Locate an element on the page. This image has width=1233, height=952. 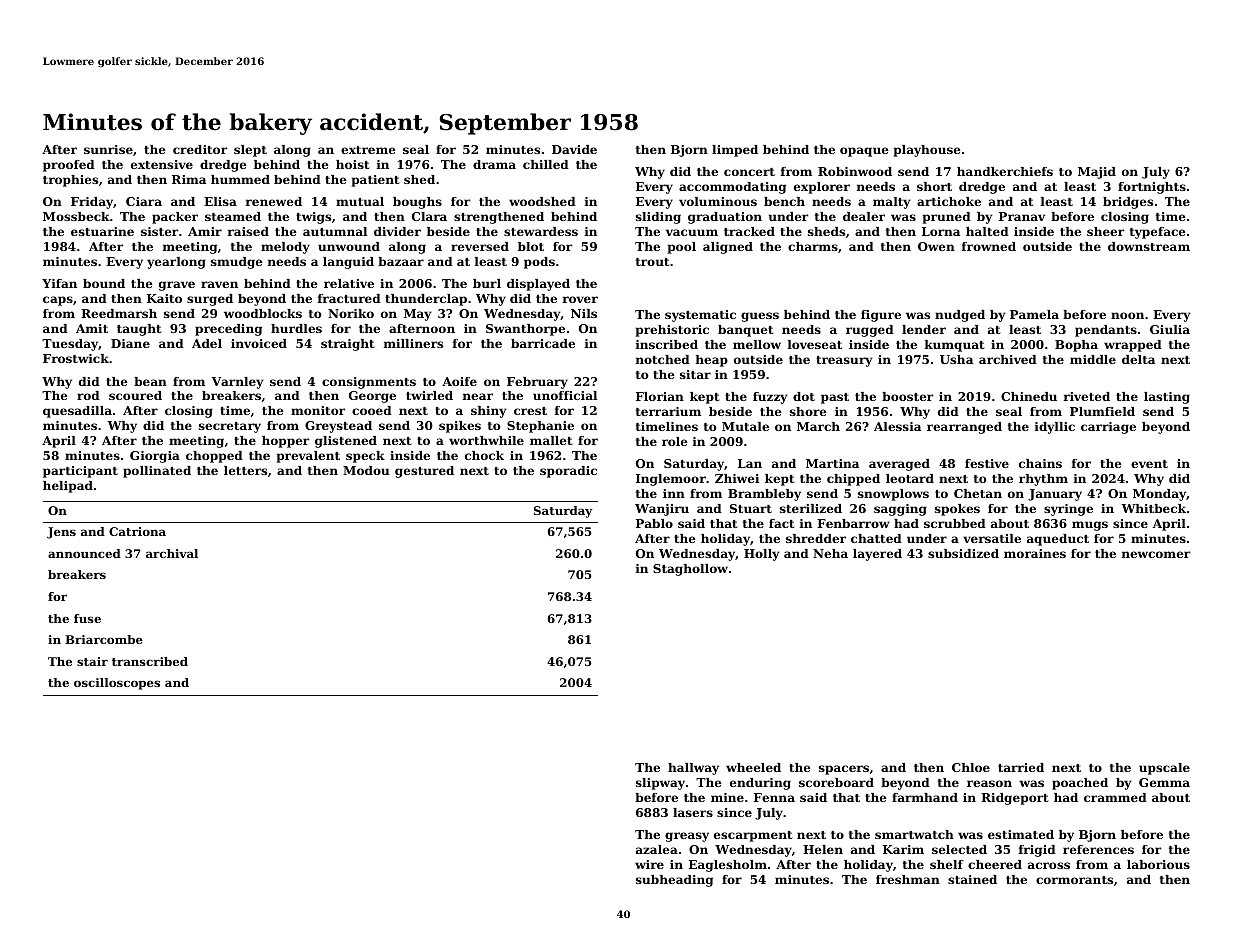
slipway is located at coordinates (660, 784).
